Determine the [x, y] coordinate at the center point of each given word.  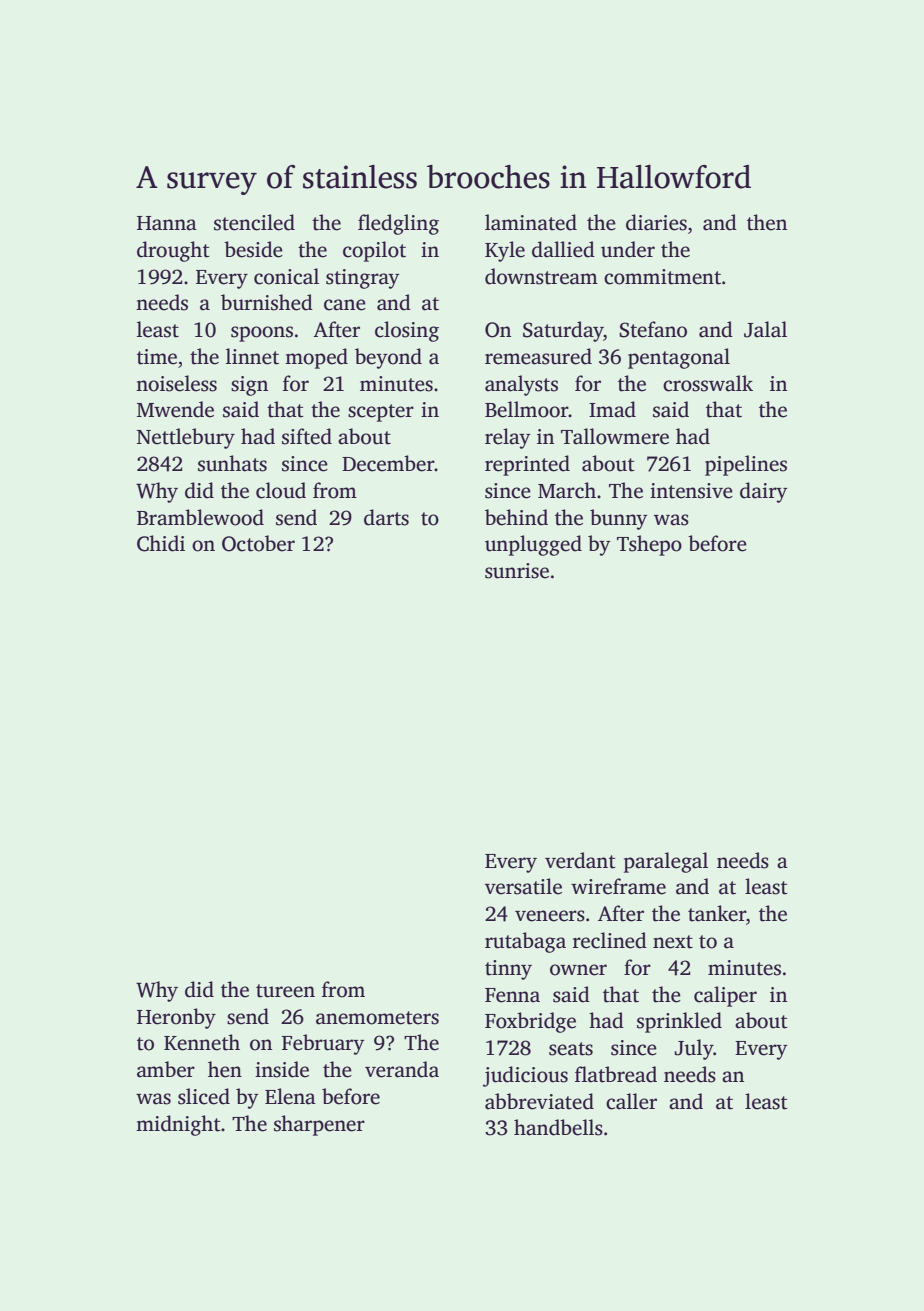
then [767, 222]
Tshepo [649, 545]
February [323, 1044]
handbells [558, 1127]
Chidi [161, 543]
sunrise [517, 571]
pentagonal [679, 358]
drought [173, 251]
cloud [281, 490]
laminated [531, 222]
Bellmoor [527, 409]
